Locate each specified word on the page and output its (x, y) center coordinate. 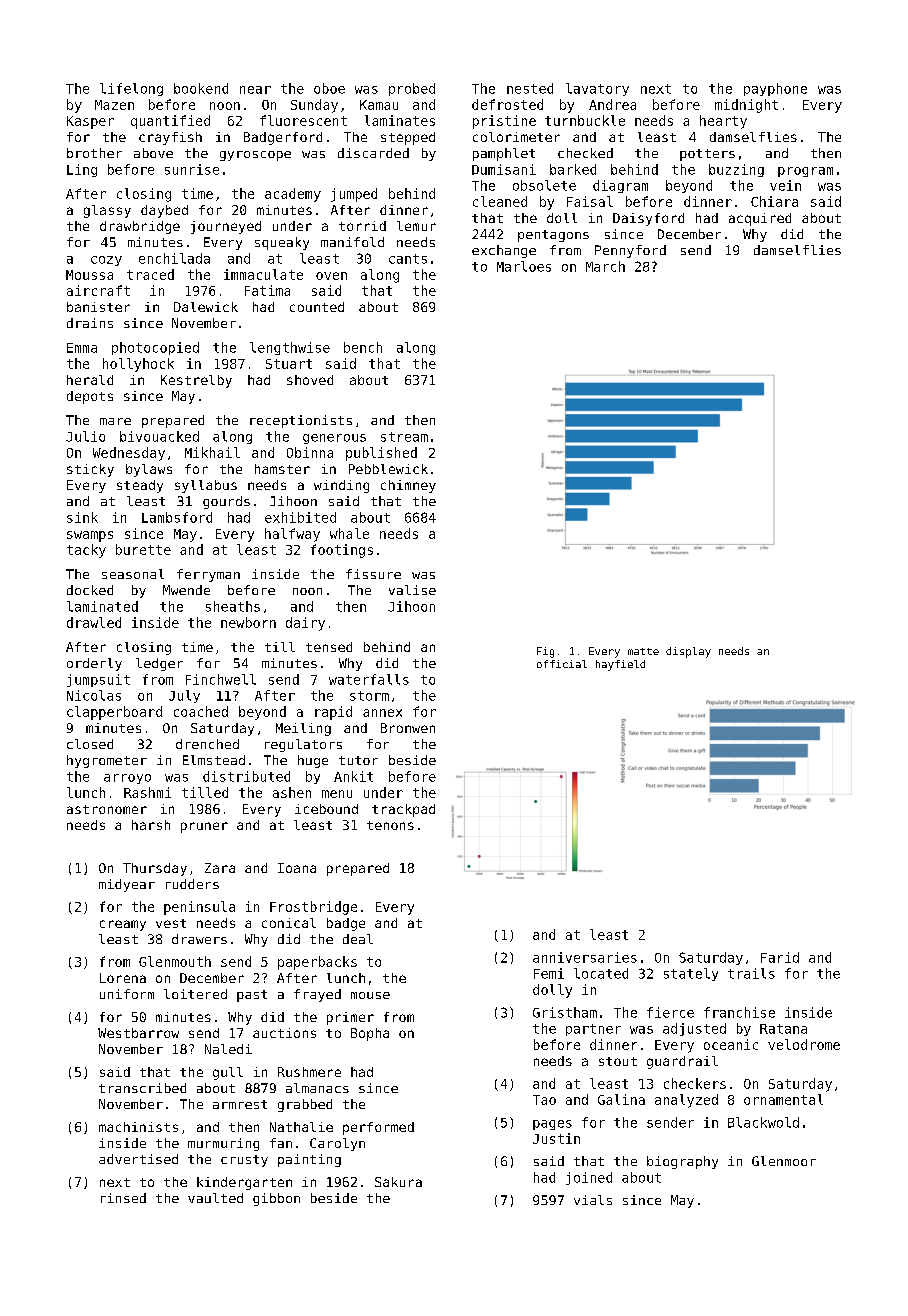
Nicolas (94, 695)
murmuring (223, 1144)
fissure (373, 574)
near (255, 90)
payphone (775, 89)
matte (643, 651)
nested (530, 88)
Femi (549, 973)
